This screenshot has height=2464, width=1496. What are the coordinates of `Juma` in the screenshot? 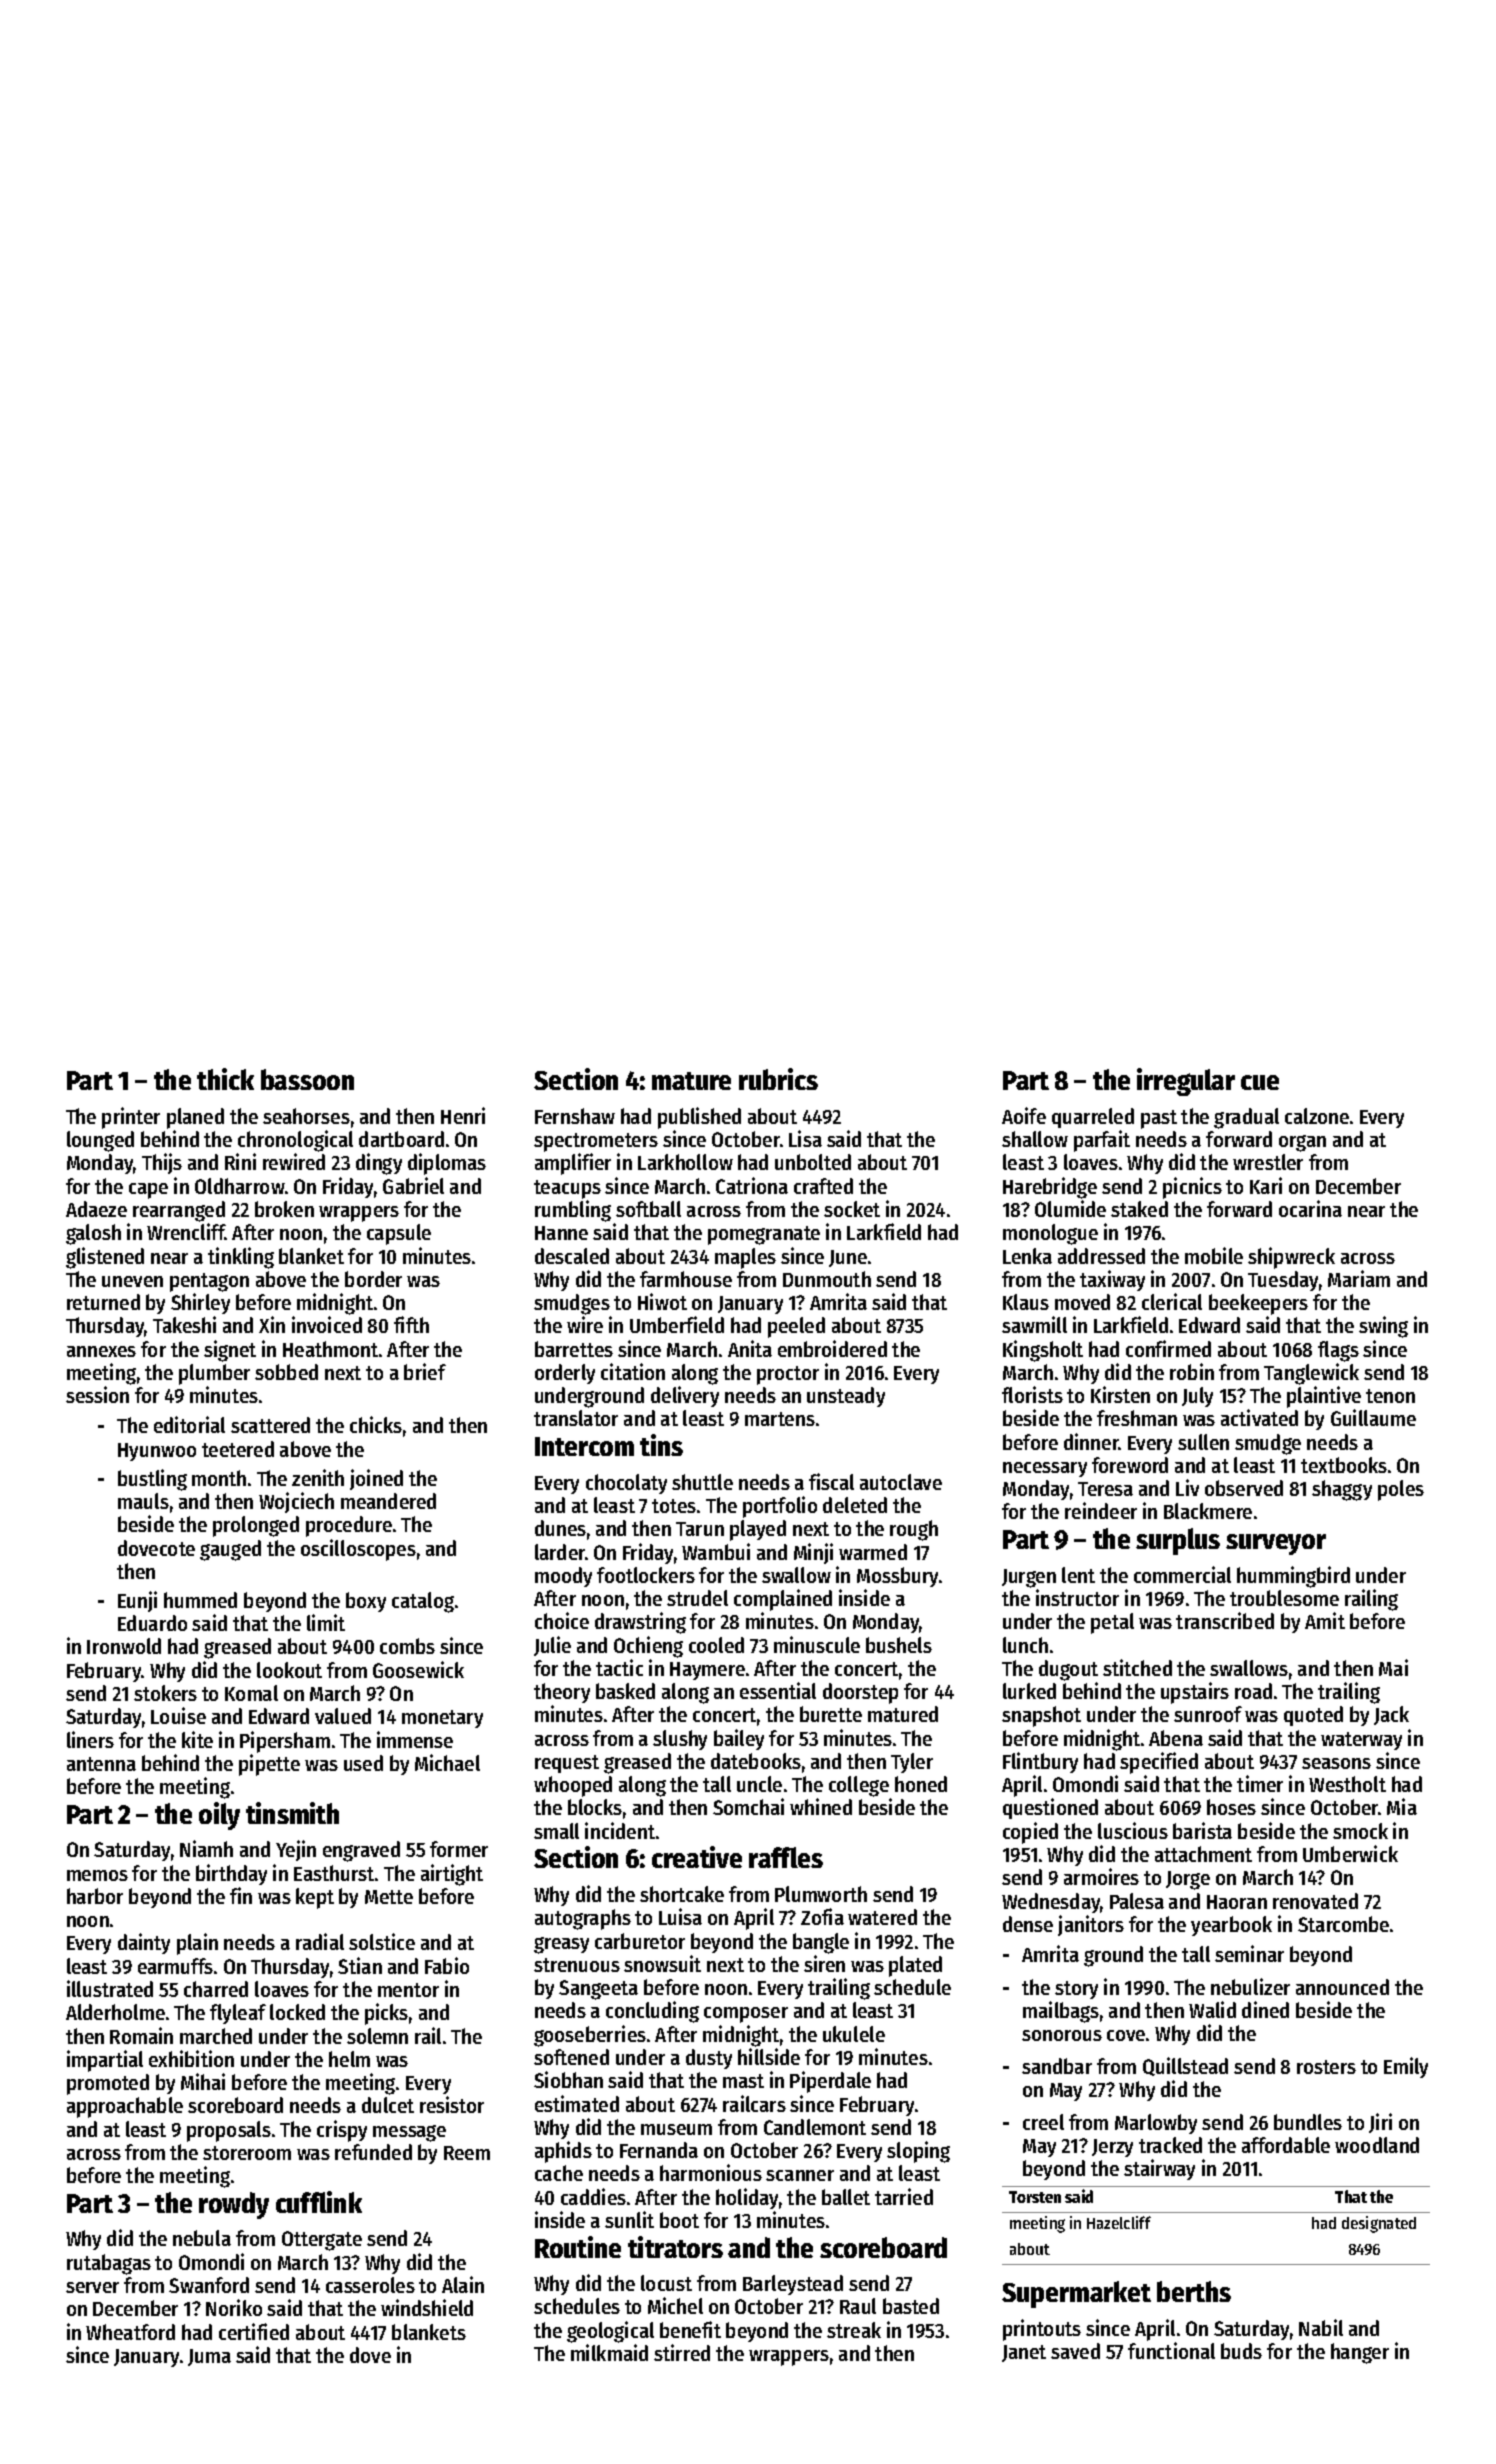 It's located at (209, 2357).
